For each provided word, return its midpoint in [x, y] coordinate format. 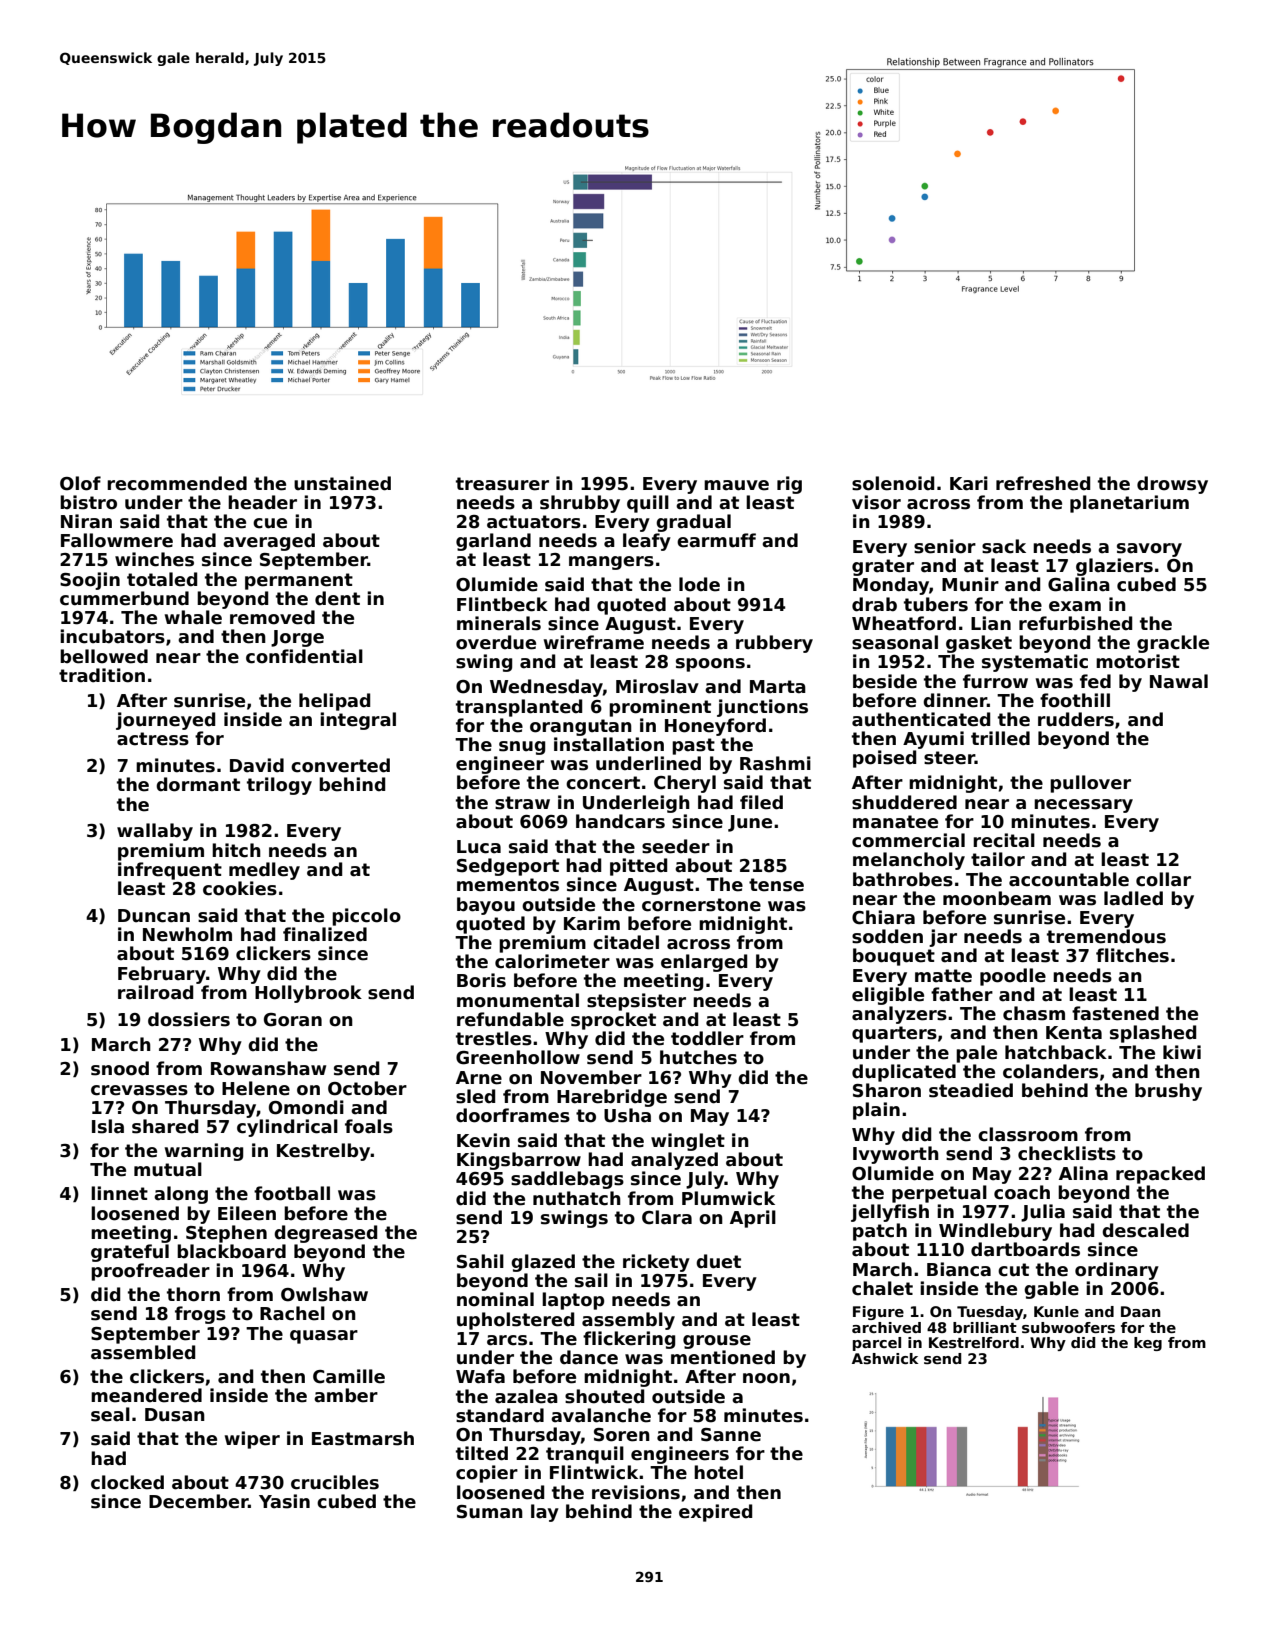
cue [270, 523]
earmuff [716, 540]
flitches [1132, 955]
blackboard [231, 1251]
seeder [676, 846]
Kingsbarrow [519, 1161]
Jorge [297, 638]
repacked [1160, 1175]
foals [369, 1126]
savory [1149, 550]
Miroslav [657, 686]
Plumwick [728, 1198]
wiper [252, 1440]
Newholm [187, 934]
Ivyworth [896, 1155]
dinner [955, 700]
